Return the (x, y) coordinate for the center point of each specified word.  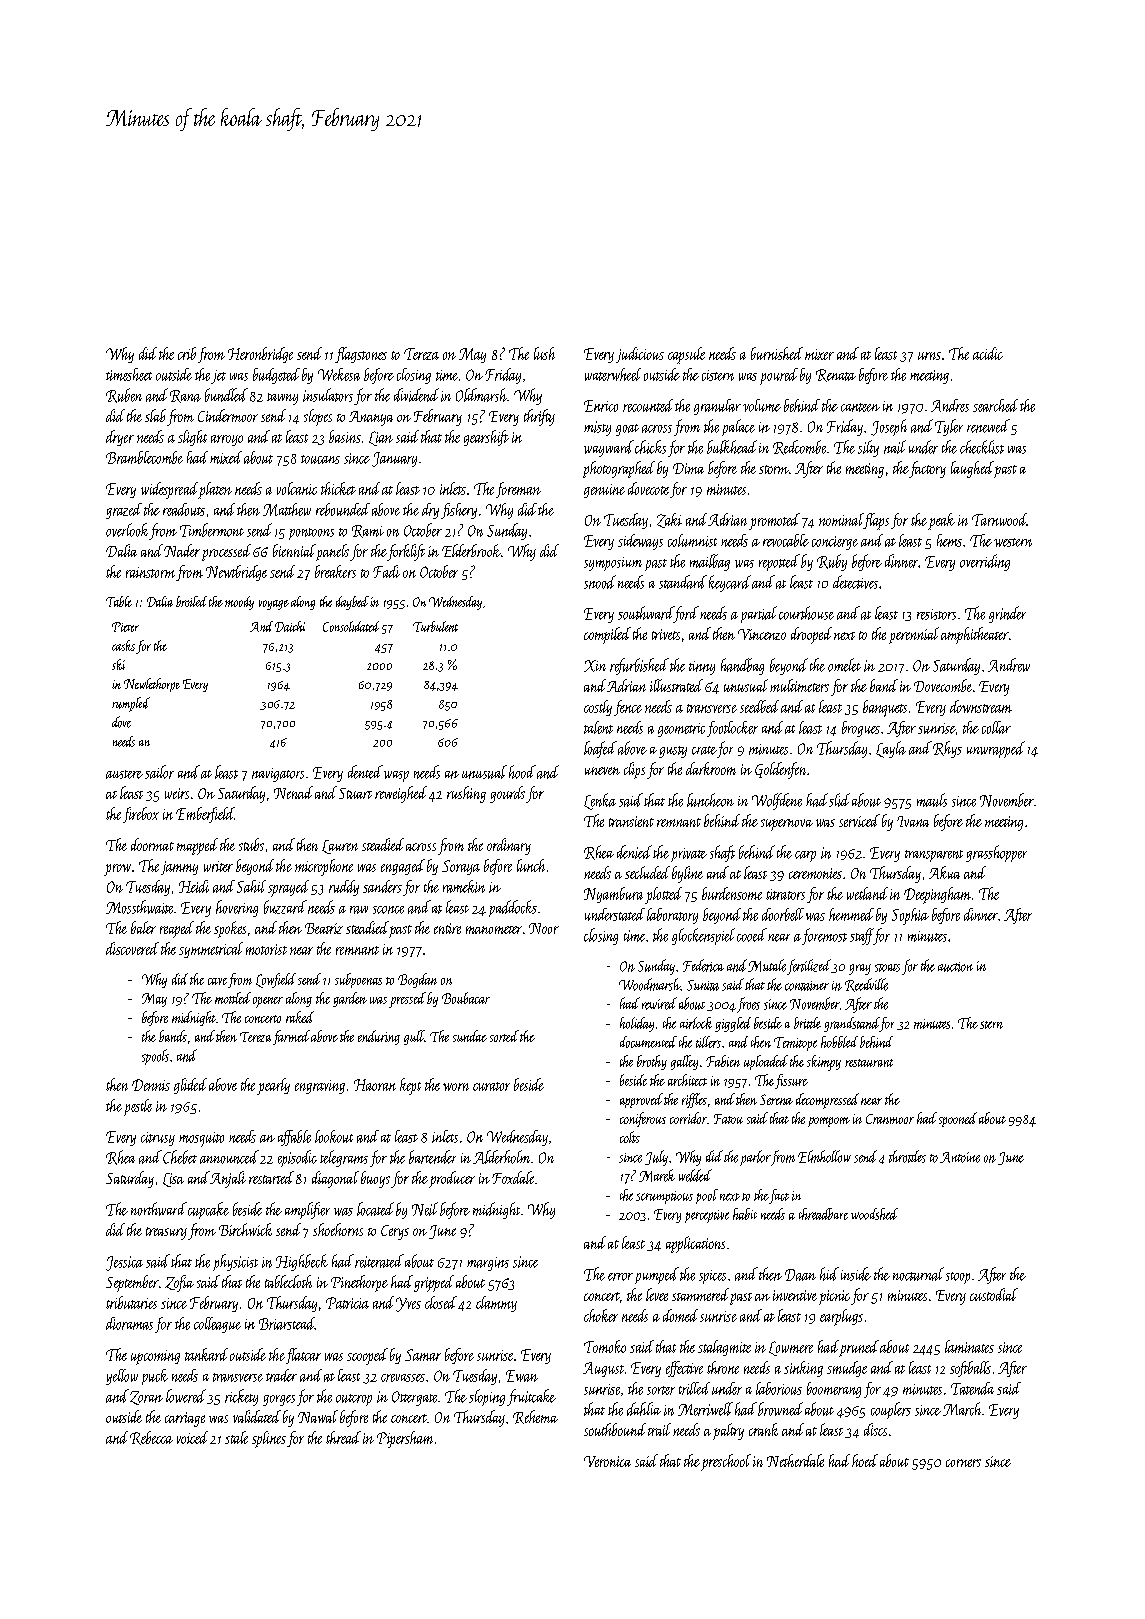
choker (601, 1315)
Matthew (287, 509)
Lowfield (276, 980)
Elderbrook (471, 550)
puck (155, 1377)
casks (123, 645)
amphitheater (975, 635)
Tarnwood (999, 519)
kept (410, 1086)
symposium (613, 564)
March (962, 1409)
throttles (907, 1156)
